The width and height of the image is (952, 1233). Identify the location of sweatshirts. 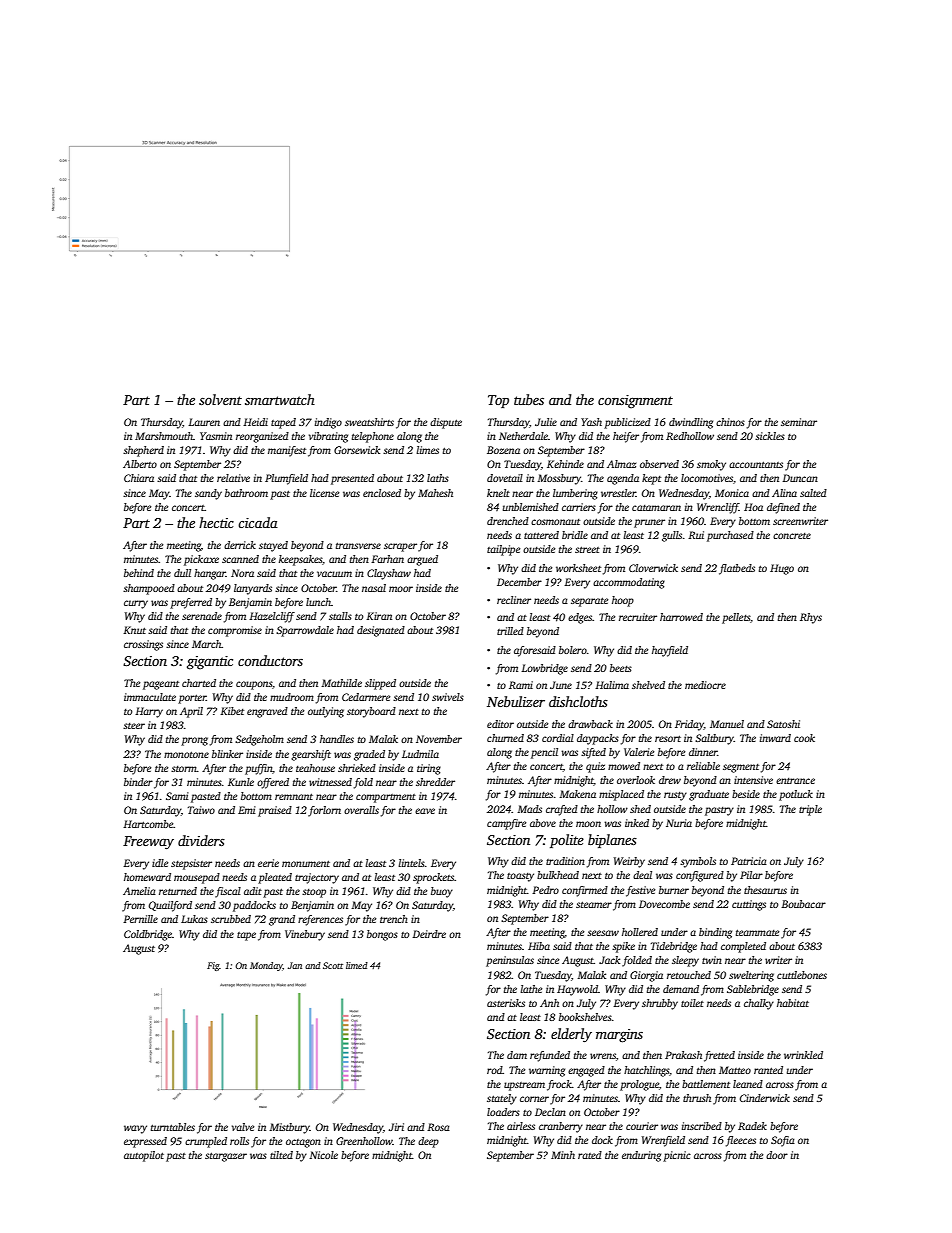
(369, 422).
